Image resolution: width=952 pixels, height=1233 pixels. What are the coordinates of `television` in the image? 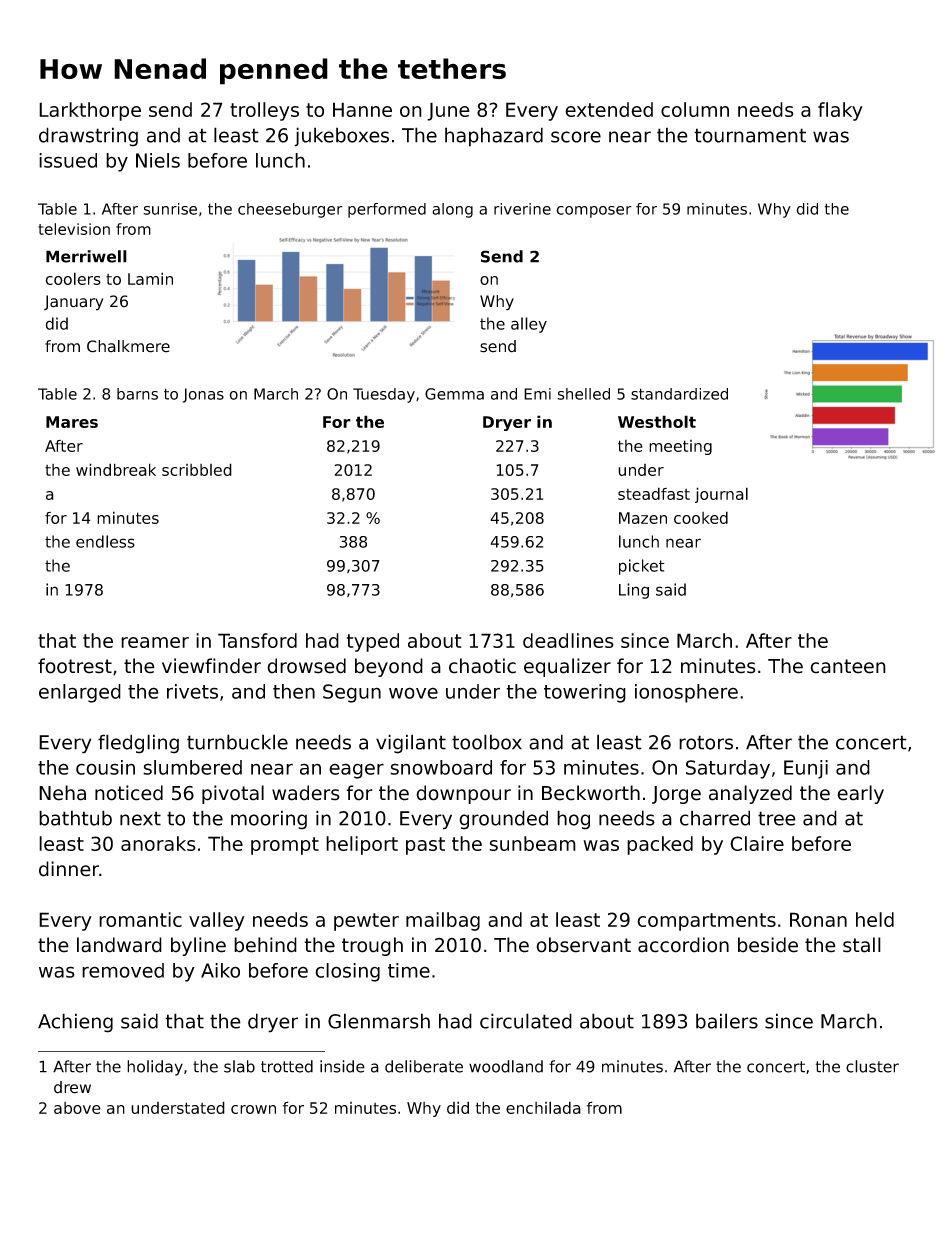 It's located at (74, 229).
